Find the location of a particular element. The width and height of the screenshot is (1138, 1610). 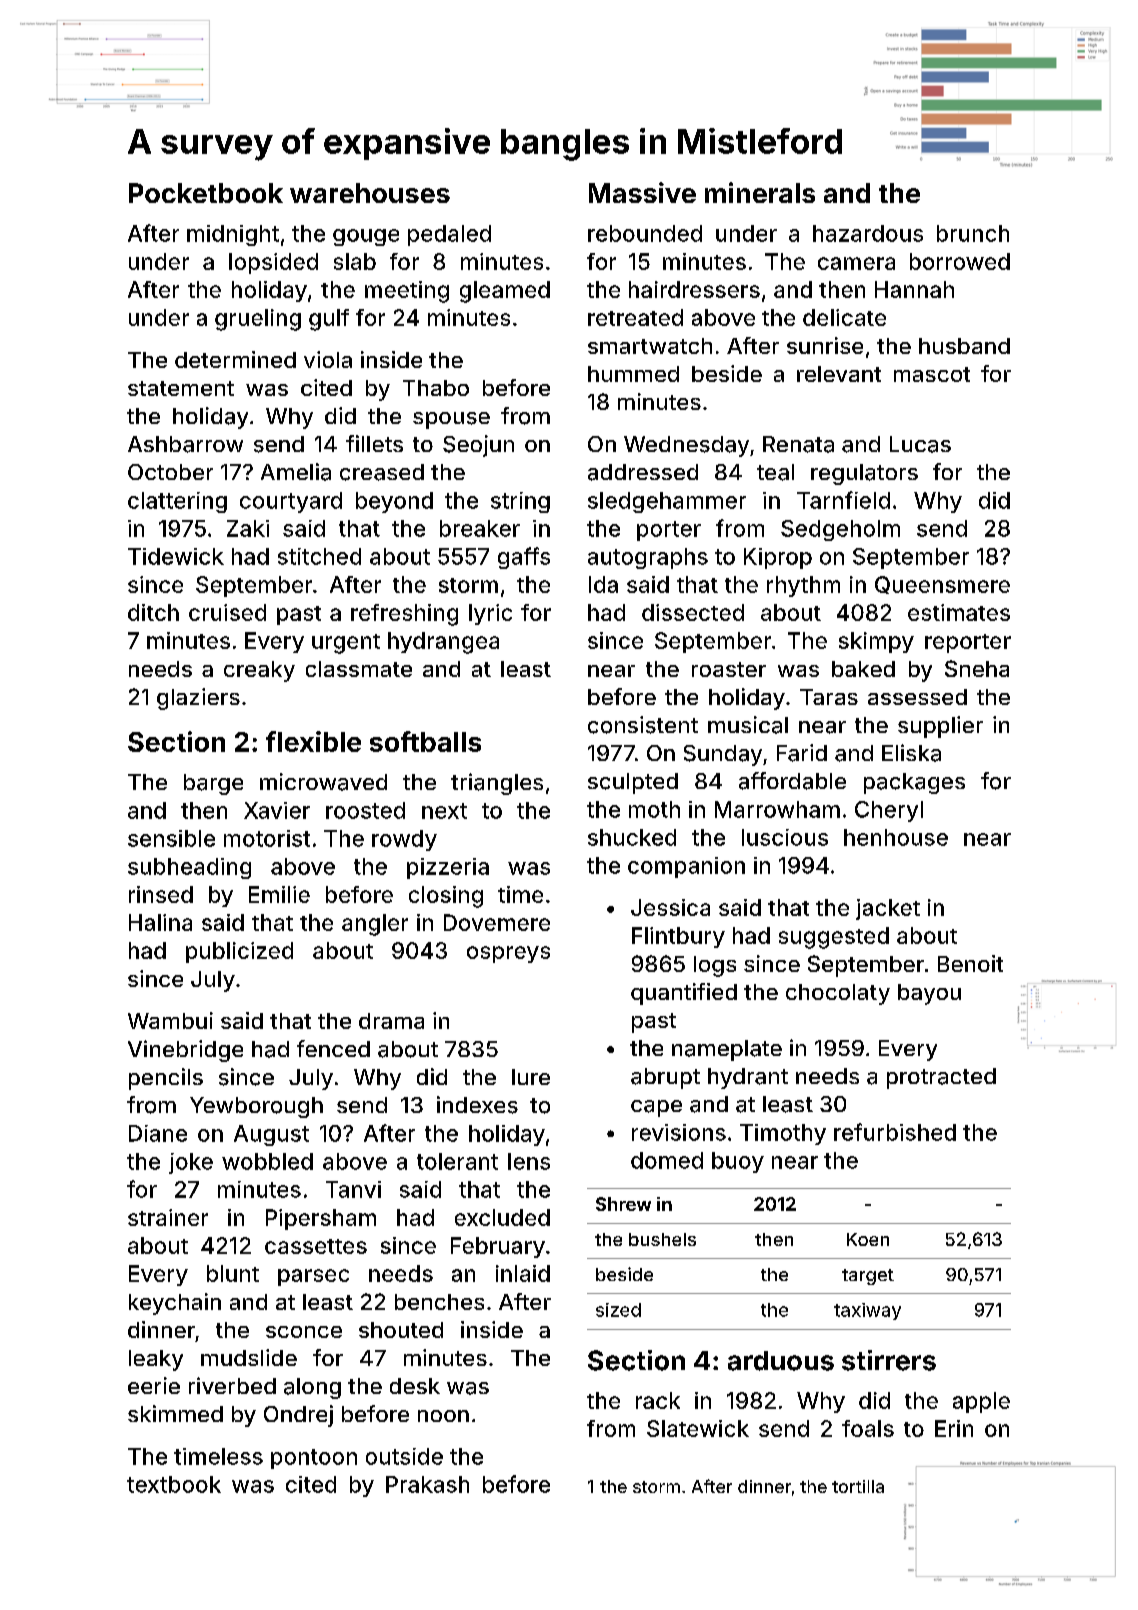

mudslide is located at coordinates (249, 1357).
